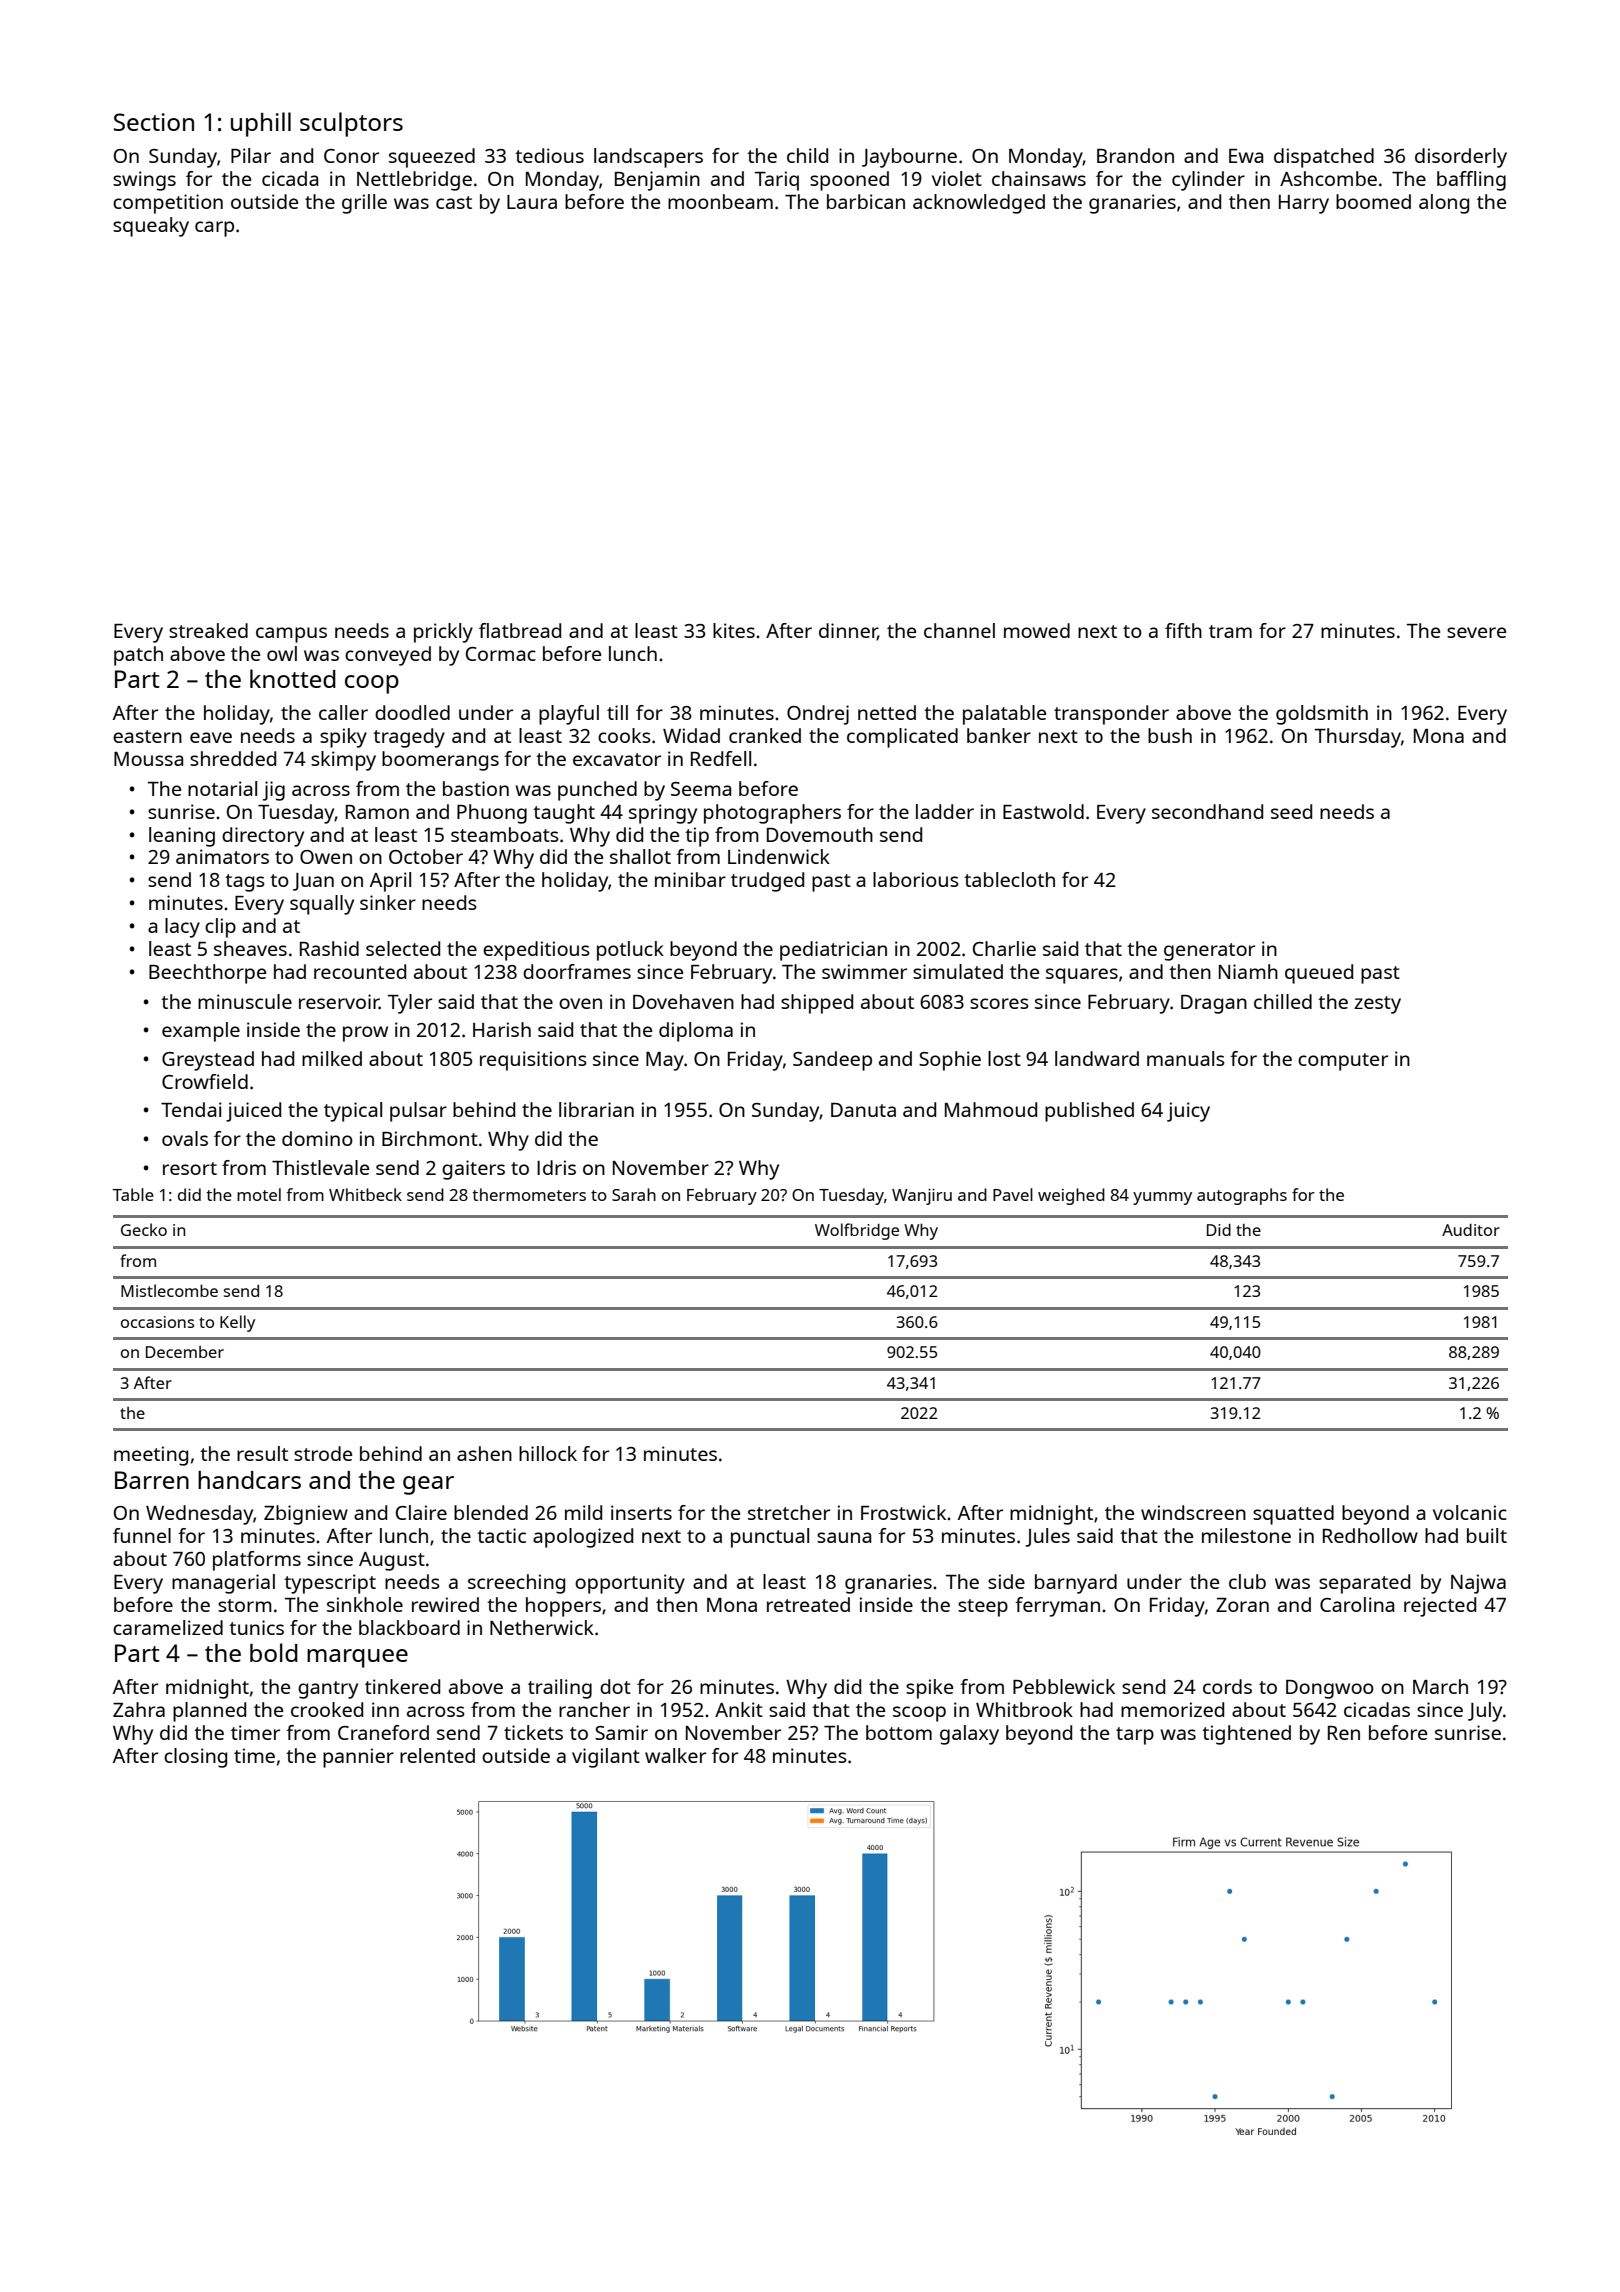 This document has width=1620, height=2292. What do you see at coordinates (257, 1561) in the document?
I see `platforms` at bounding box center [257, 1561].
